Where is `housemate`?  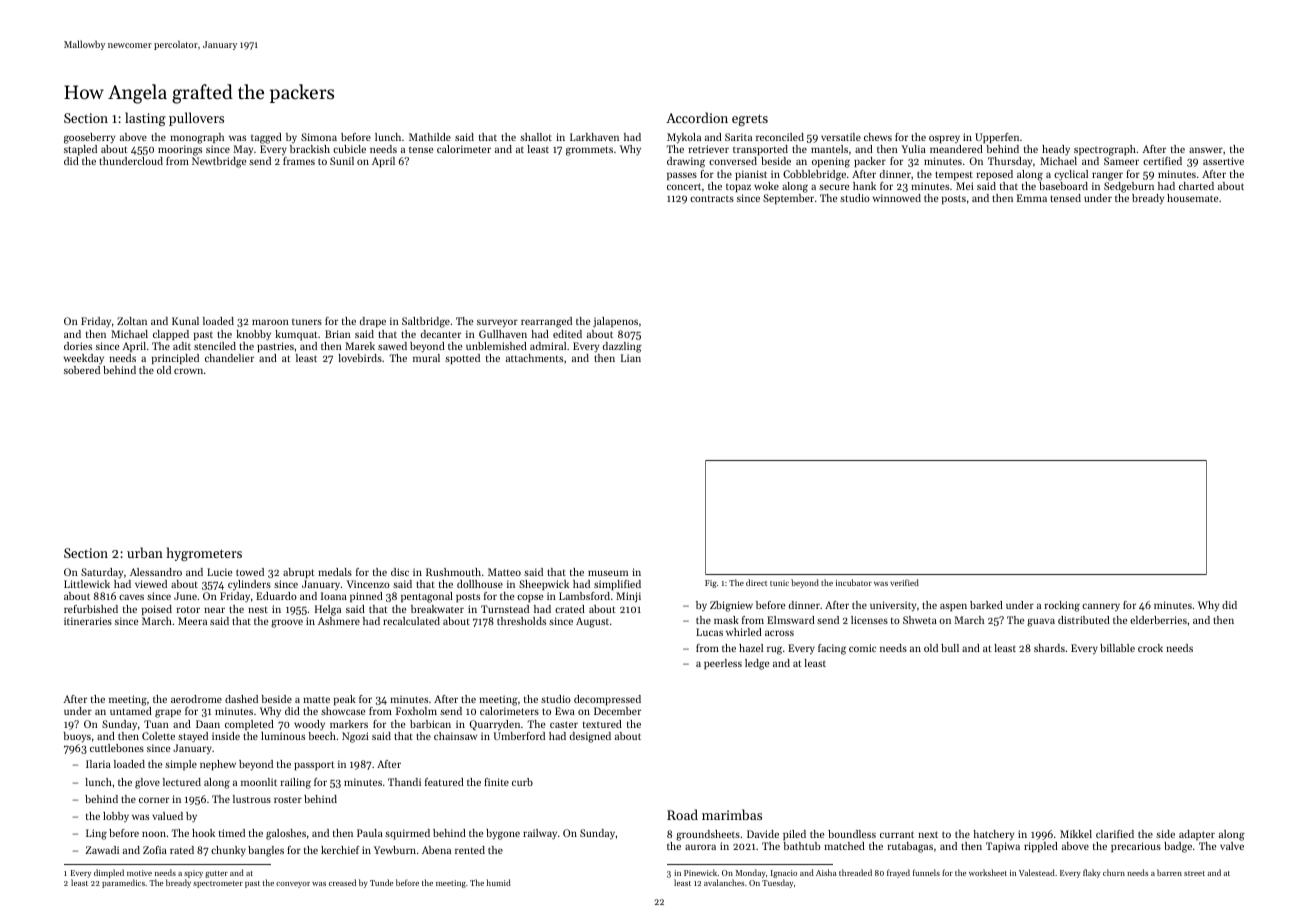 housemate is located at coordinates (1192, 198).
